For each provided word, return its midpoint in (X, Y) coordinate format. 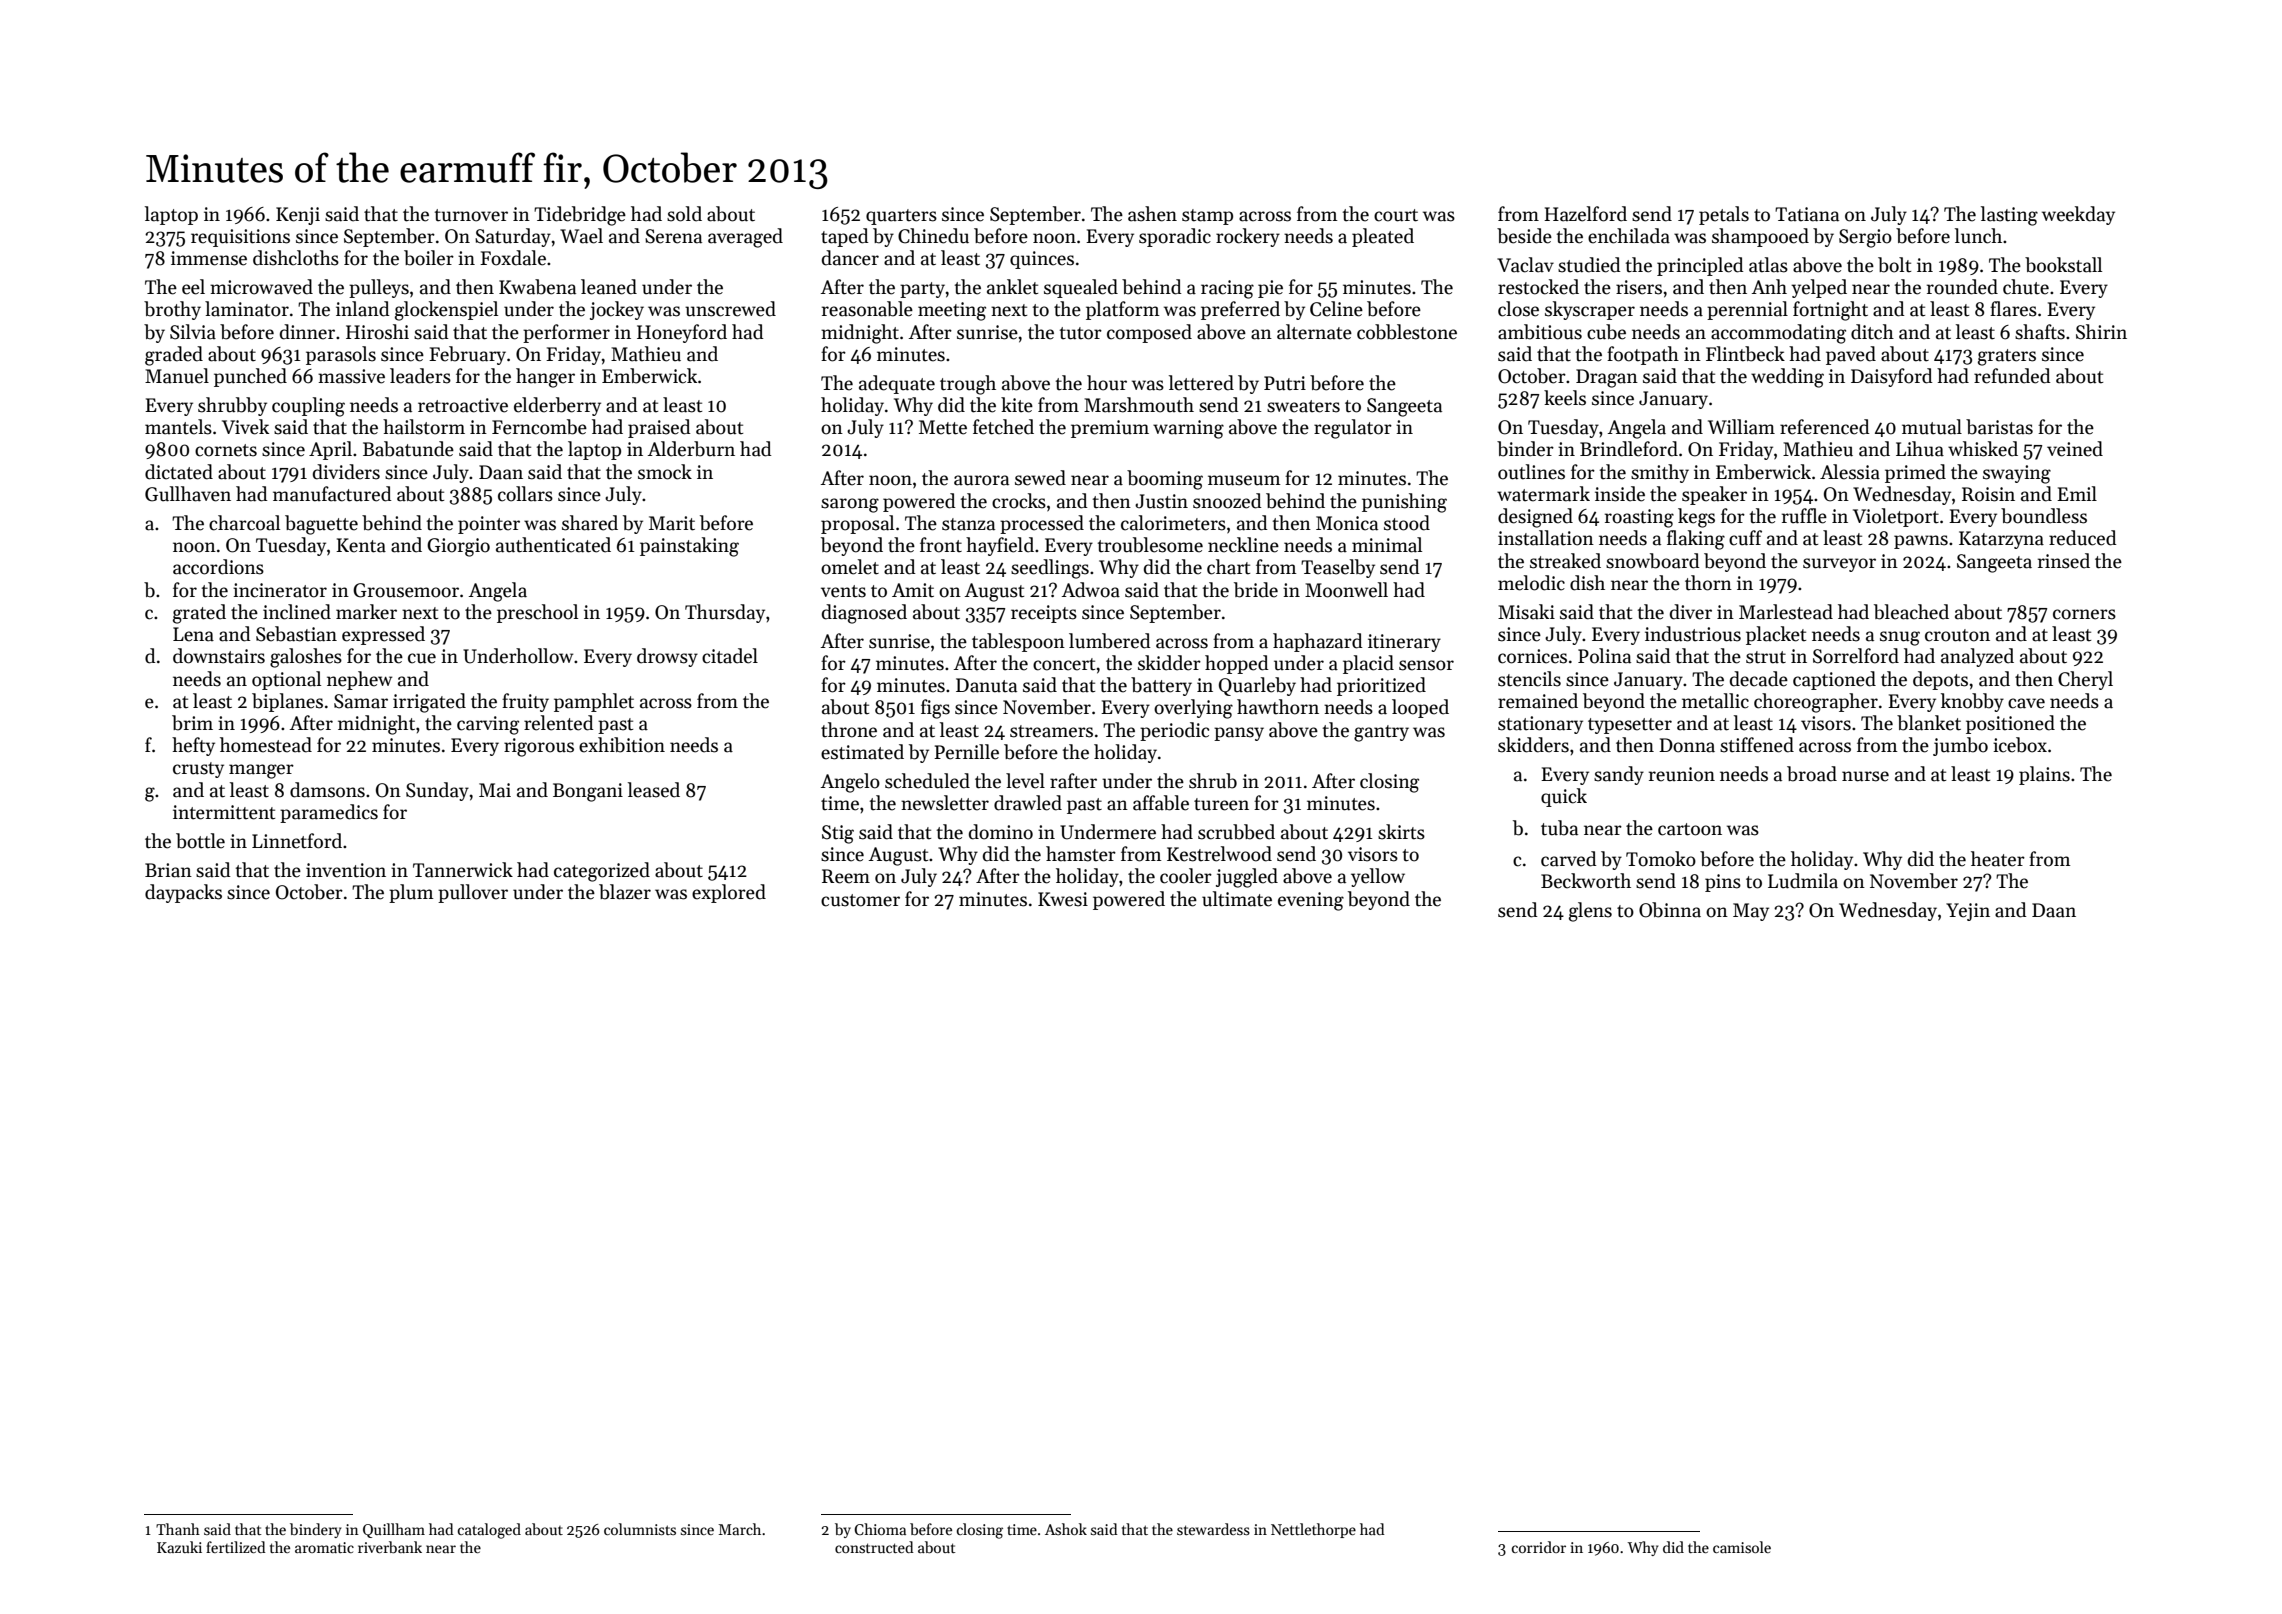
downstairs (219, 656)
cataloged (489, 1531)
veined (2075, 449)
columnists (640, 1529)
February (467, 355)
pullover (473, 893)
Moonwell (1346, 590)
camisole (1742, 1547)
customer (860, 900)
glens (1590, 912)
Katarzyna (2001, 540)
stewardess (1213, 1529)
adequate (897, 384)
